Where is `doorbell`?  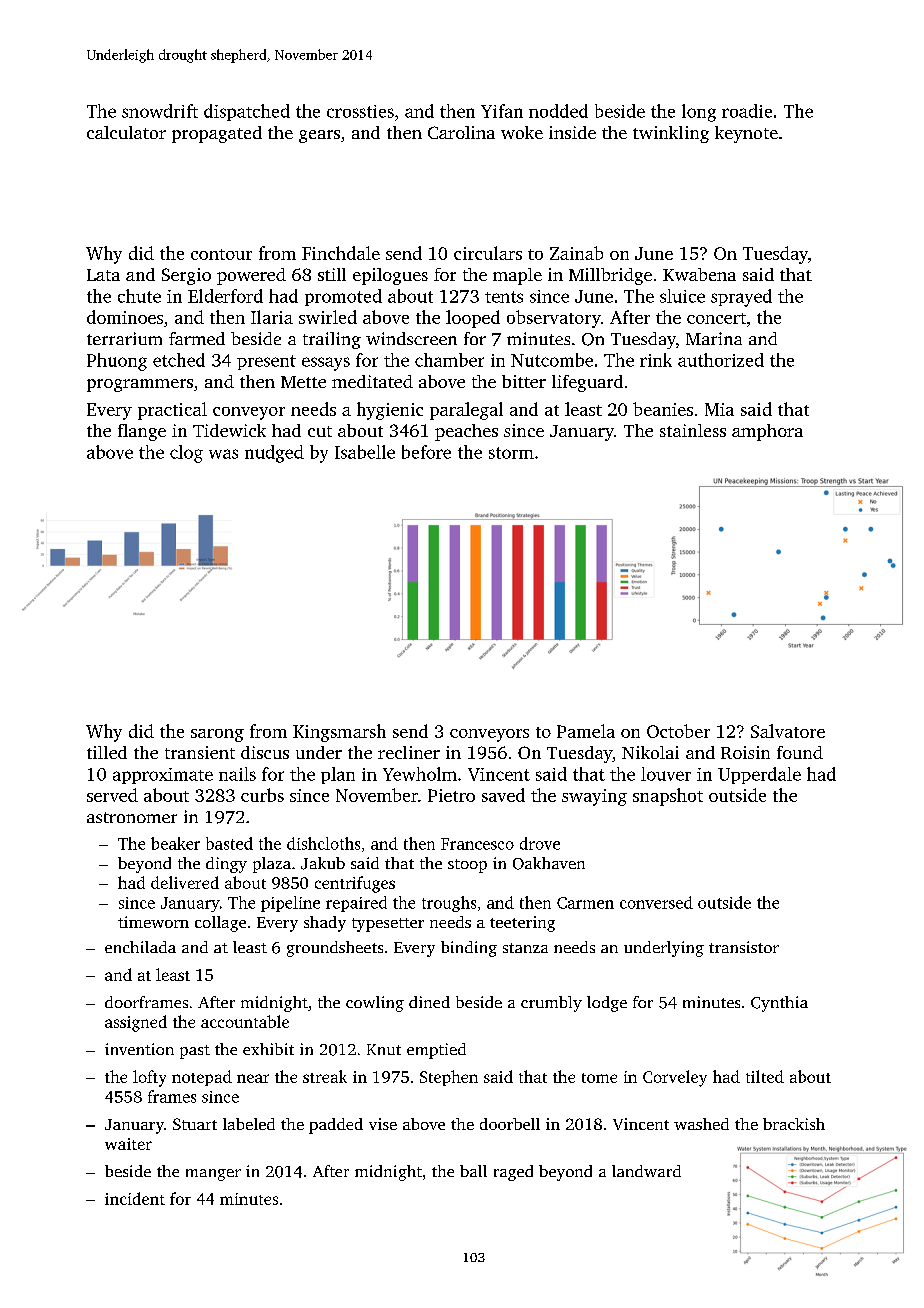
doorbell is located at coordinates (510, 1124).
